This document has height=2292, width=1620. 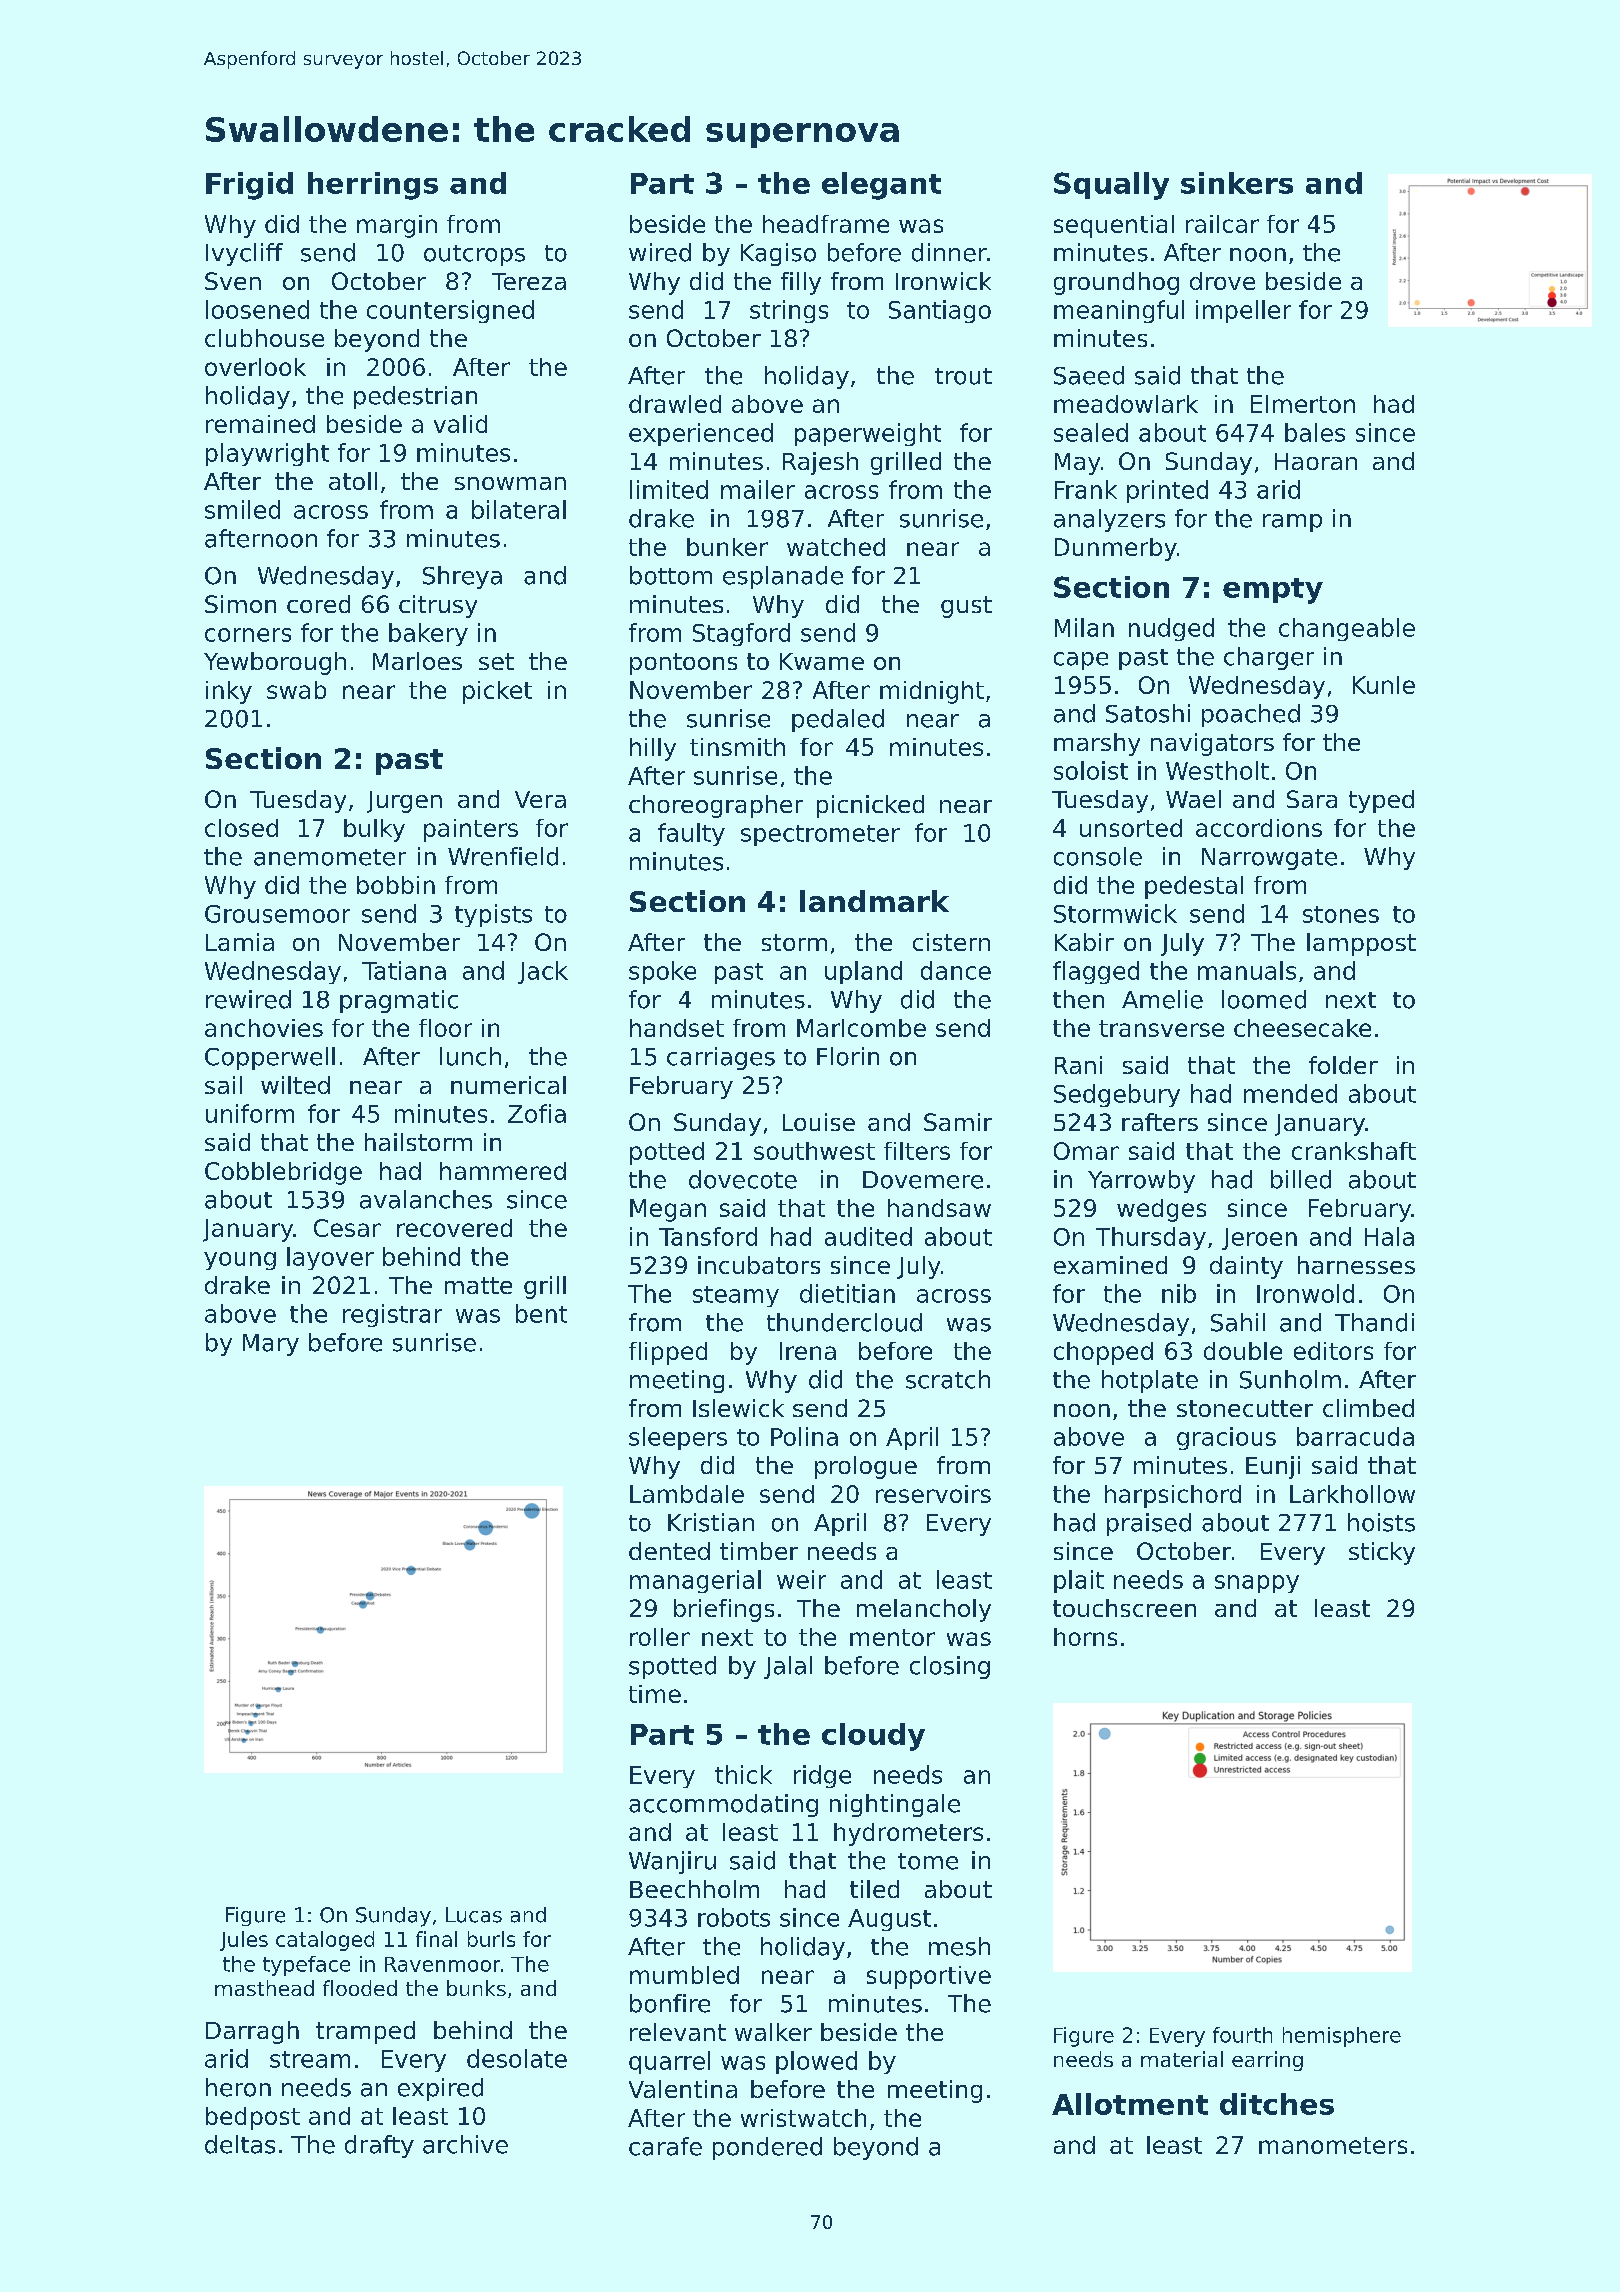 I want to click on midnight, so click(x=932, y=692).
